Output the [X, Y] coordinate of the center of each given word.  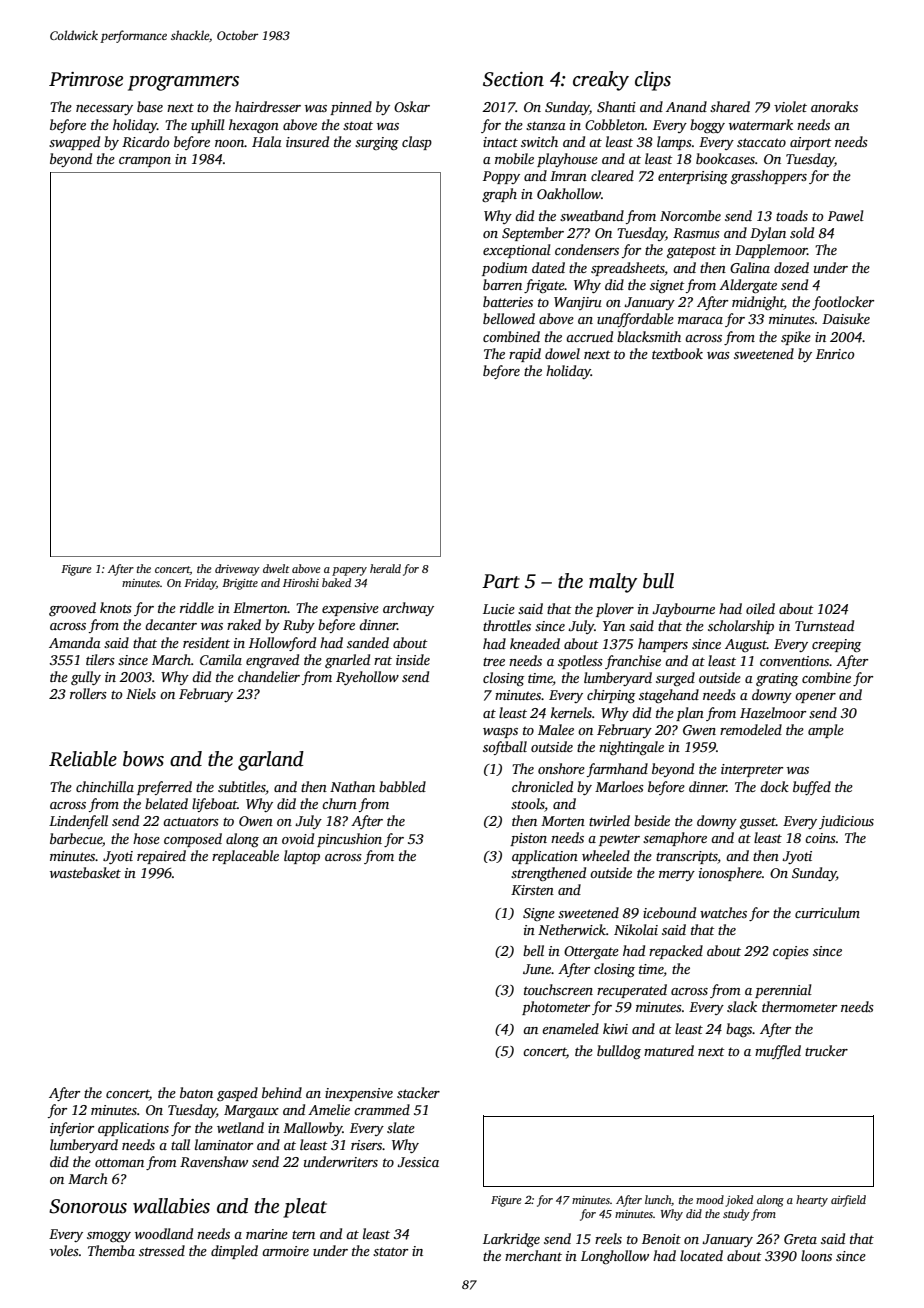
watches [723, 912]
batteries [508, 301]
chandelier [269, 676]
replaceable [245, 857]
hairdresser [268, 106]
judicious [846, 822]
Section [513, 79]
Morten [563, 821]
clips [653, 81]
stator [390, 1251]
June [537, 969]
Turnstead [824, 625]
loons [816, 1255]
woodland [164, 1233]
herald [385, 568]
